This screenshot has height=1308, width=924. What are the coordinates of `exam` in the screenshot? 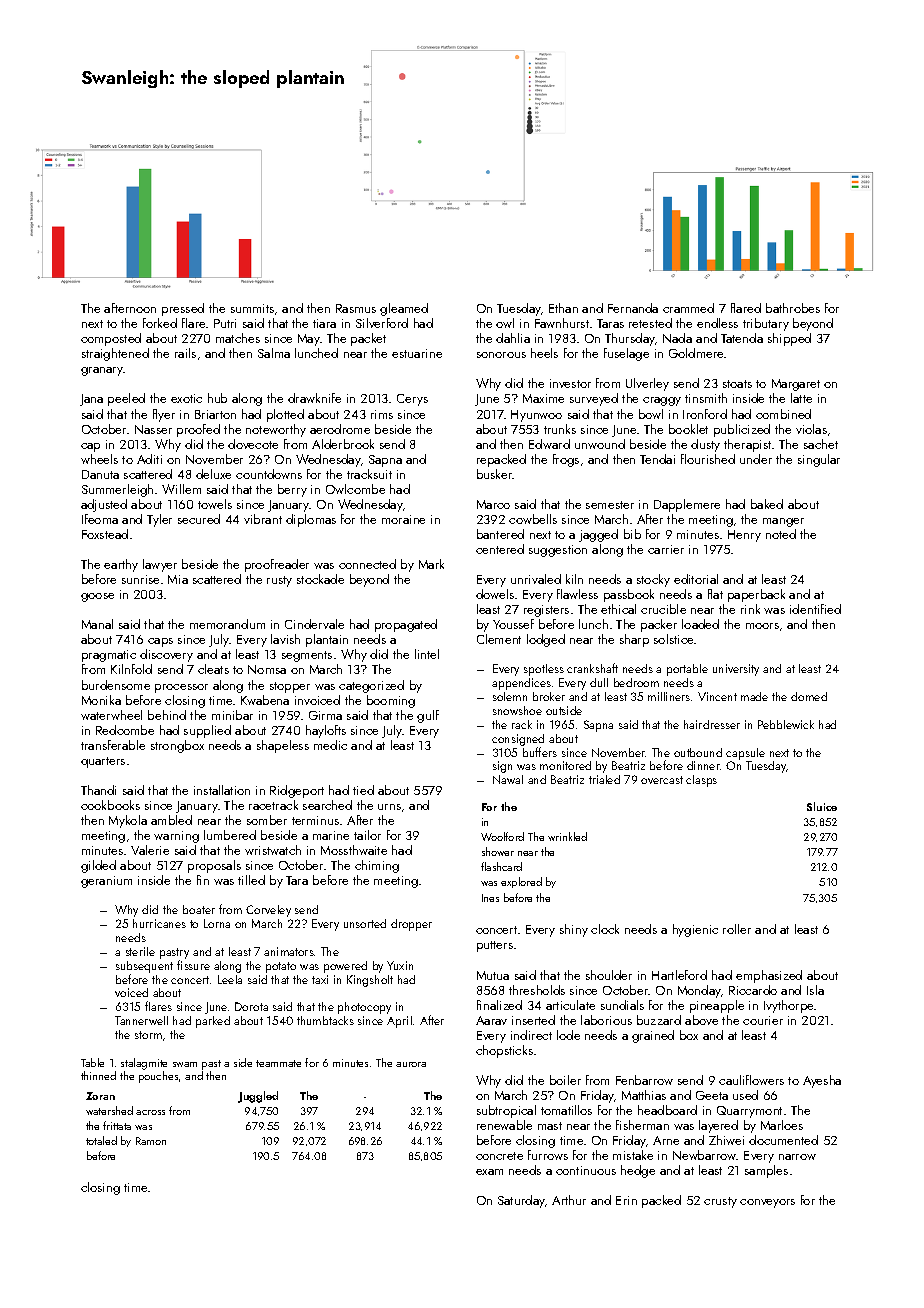 It's located at (489, 1172).
